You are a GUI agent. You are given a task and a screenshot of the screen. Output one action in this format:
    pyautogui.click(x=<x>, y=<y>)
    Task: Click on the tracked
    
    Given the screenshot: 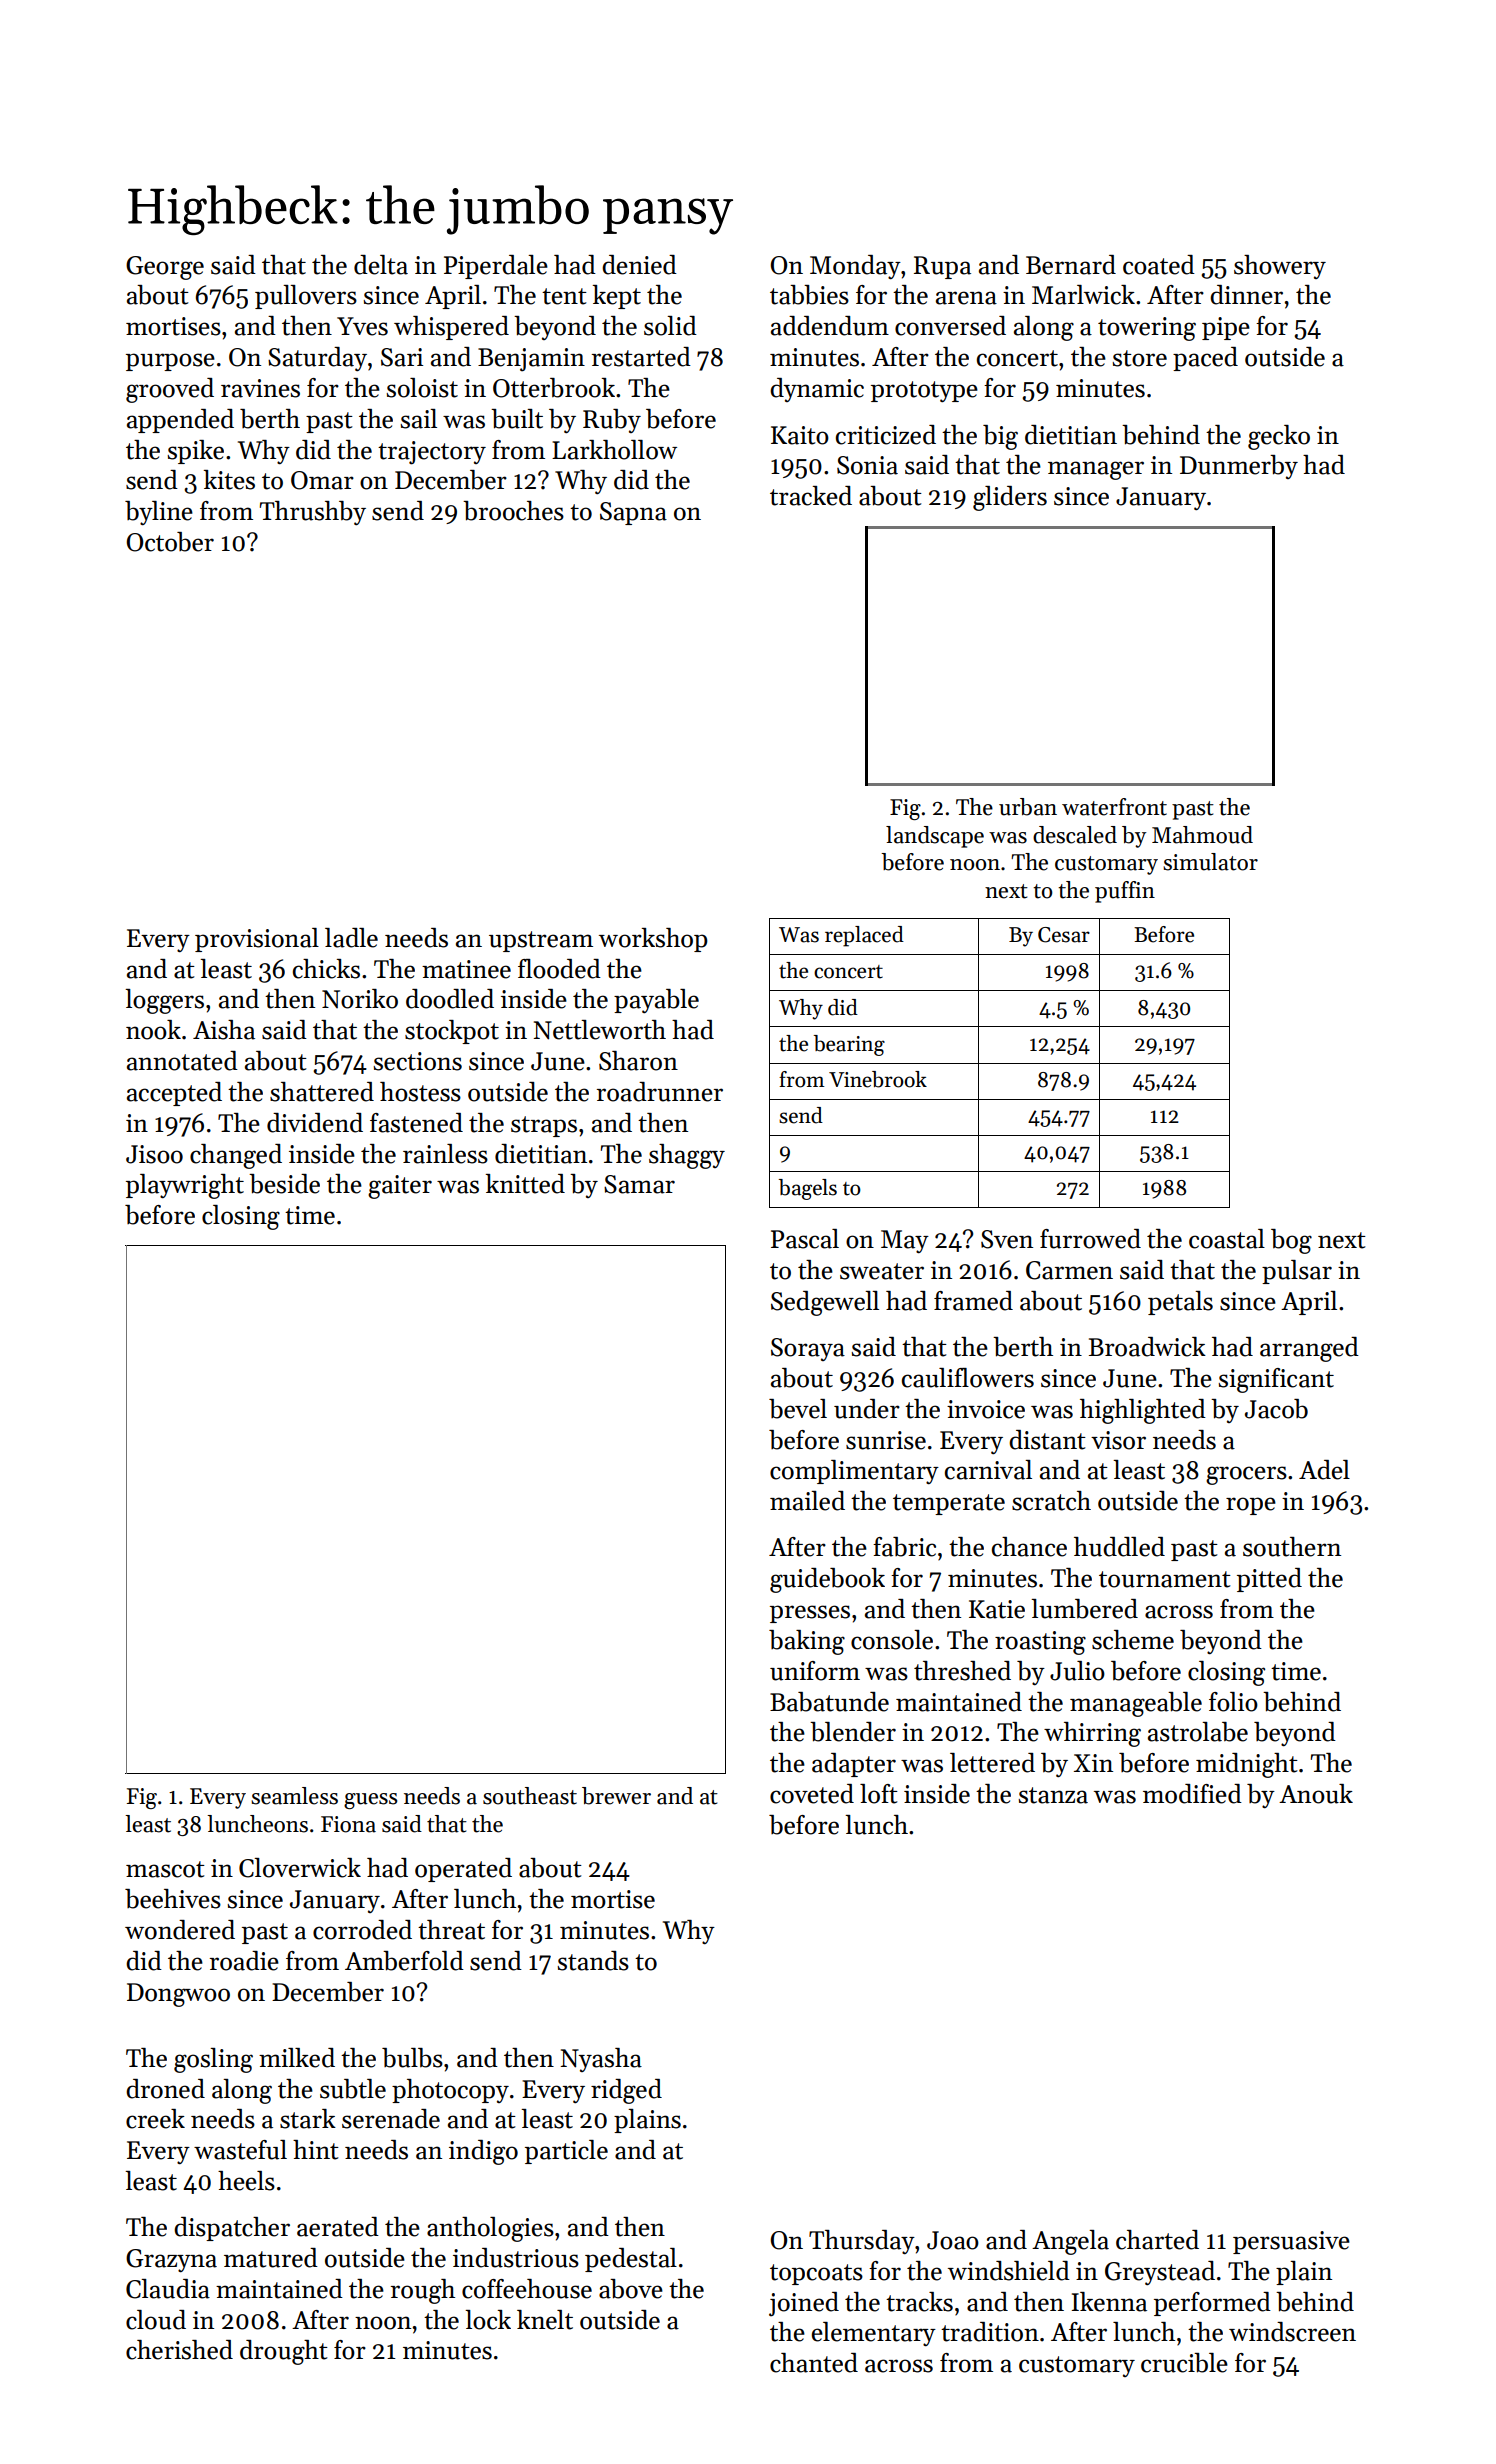 What is the action you would take?
    pyautogui.click(x=811, y=496)
